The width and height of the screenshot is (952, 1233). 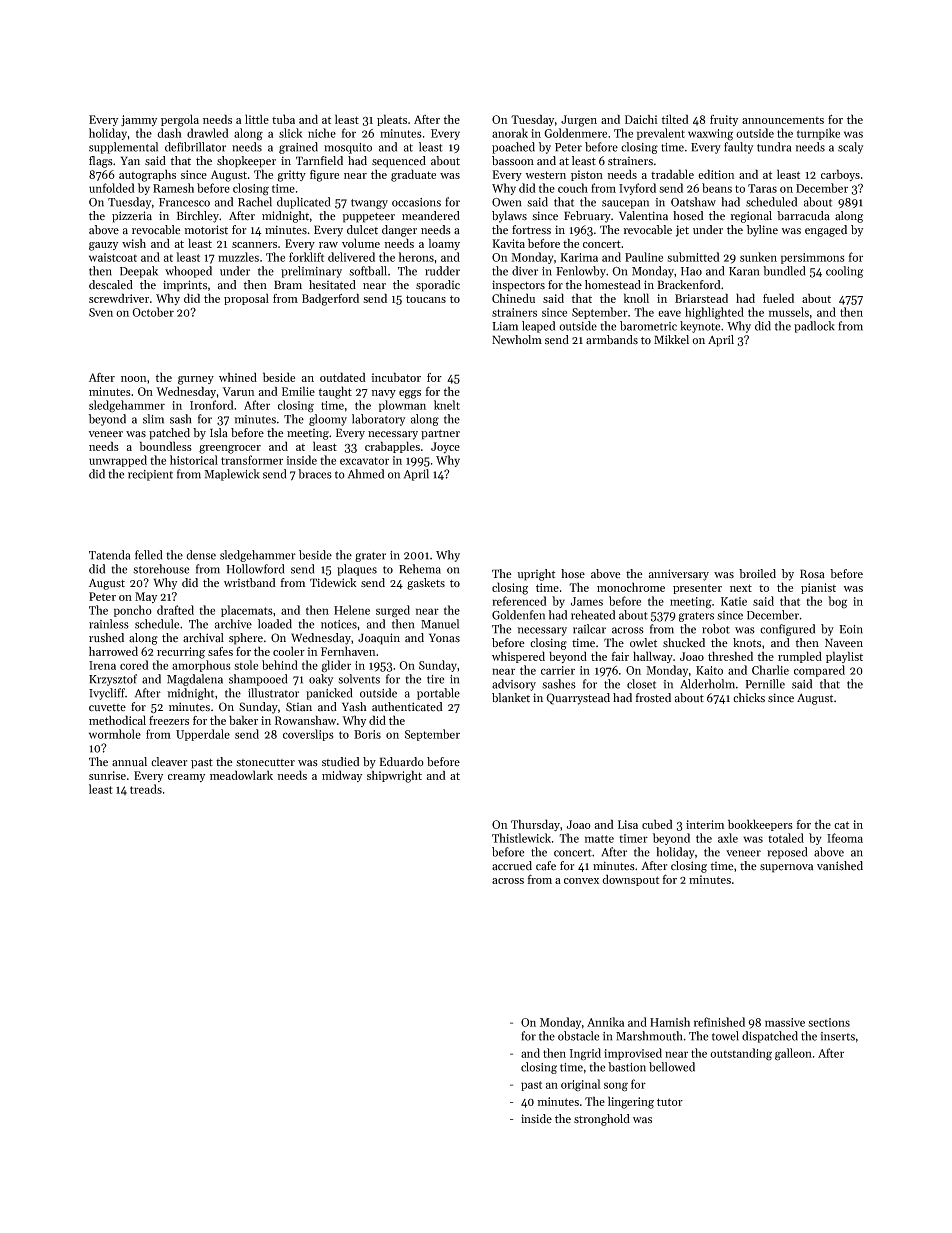 I want to click on submitted, so click(x=693, y=257).
